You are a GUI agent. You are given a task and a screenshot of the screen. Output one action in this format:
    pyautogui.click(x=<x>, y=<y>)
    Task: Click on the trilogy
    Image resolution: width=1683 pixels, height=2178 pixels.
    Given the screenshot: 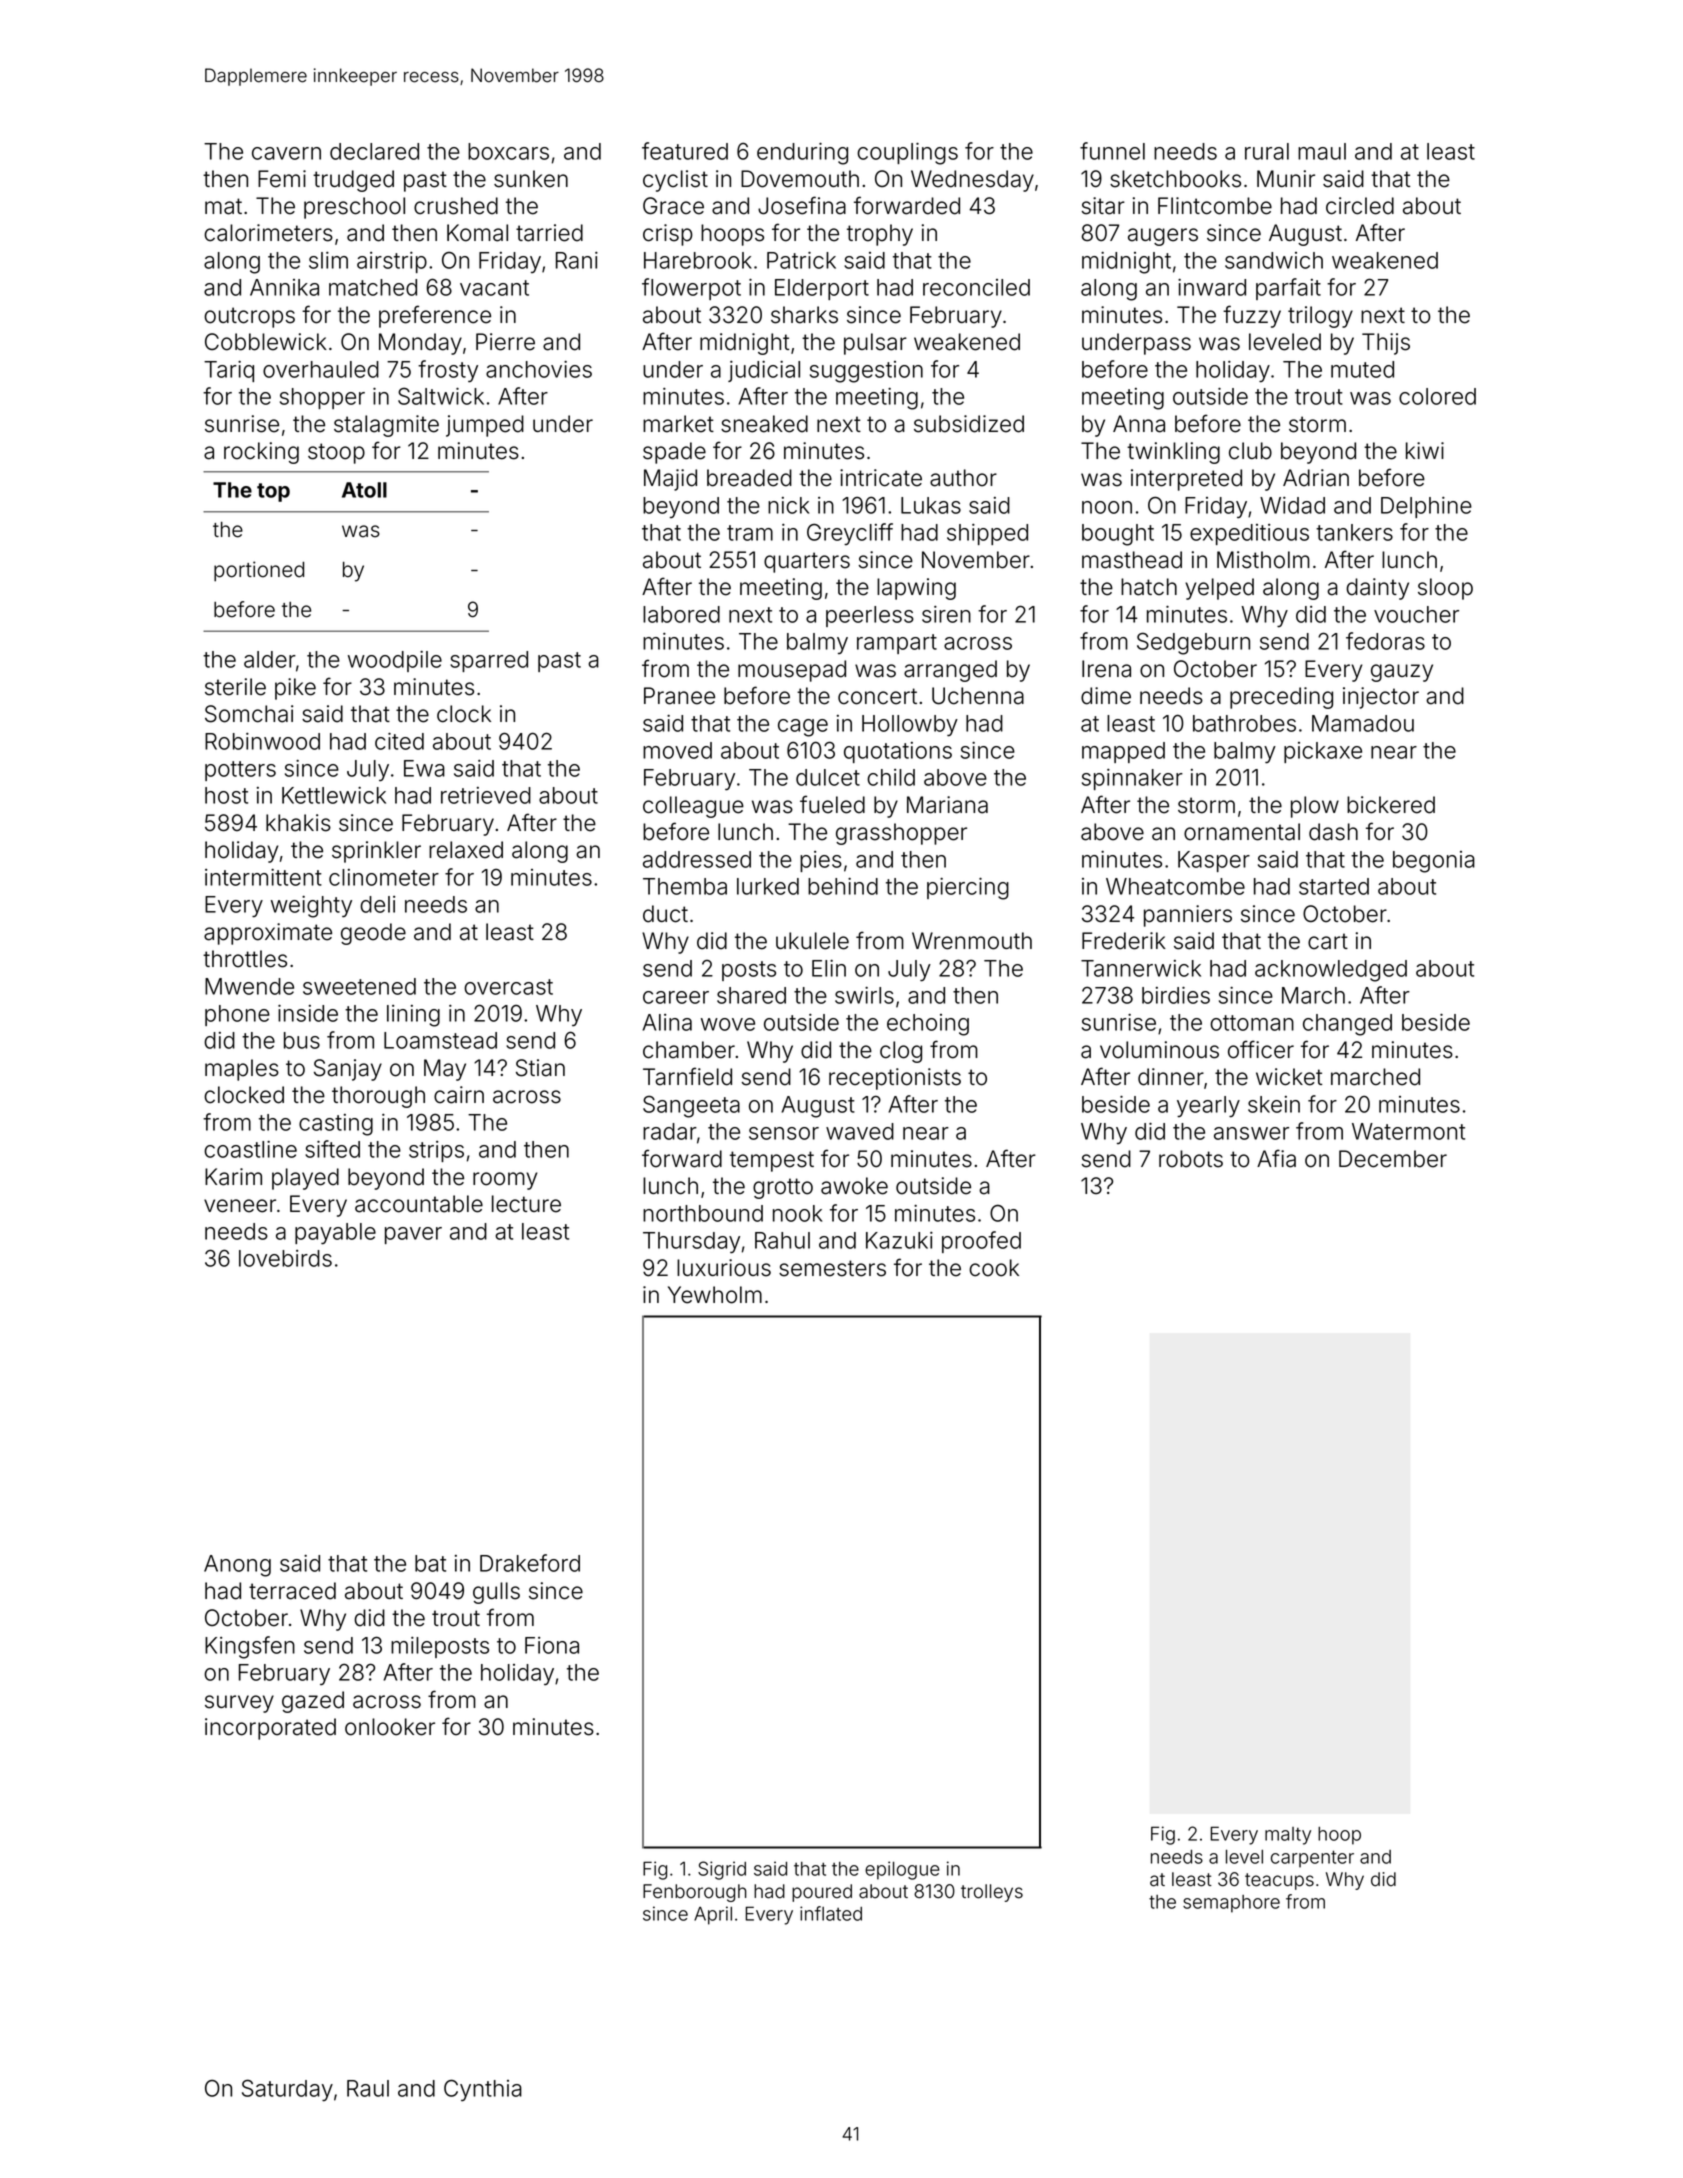 What is the action you would take?
    pyautogui.click(x=1320, y=317)
